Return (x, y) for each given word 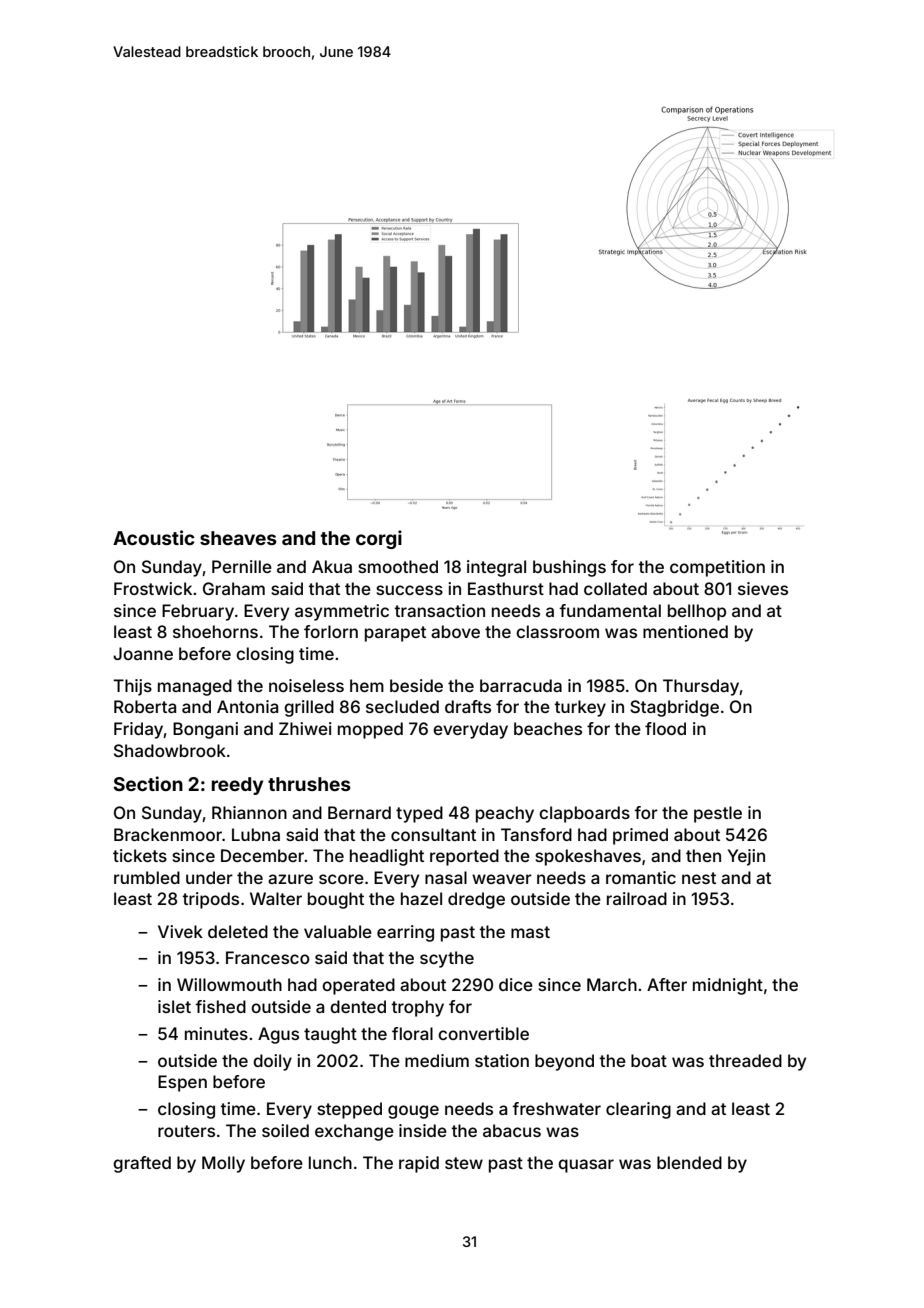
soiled (285, 1130)
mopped (370, 730)
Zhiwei (305, 728)
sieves (763, 588)
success (409, 590)
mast (530, 932)
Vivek (180, 931)
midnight (728, 986)
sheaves (238, 538)
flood (665, 728)
